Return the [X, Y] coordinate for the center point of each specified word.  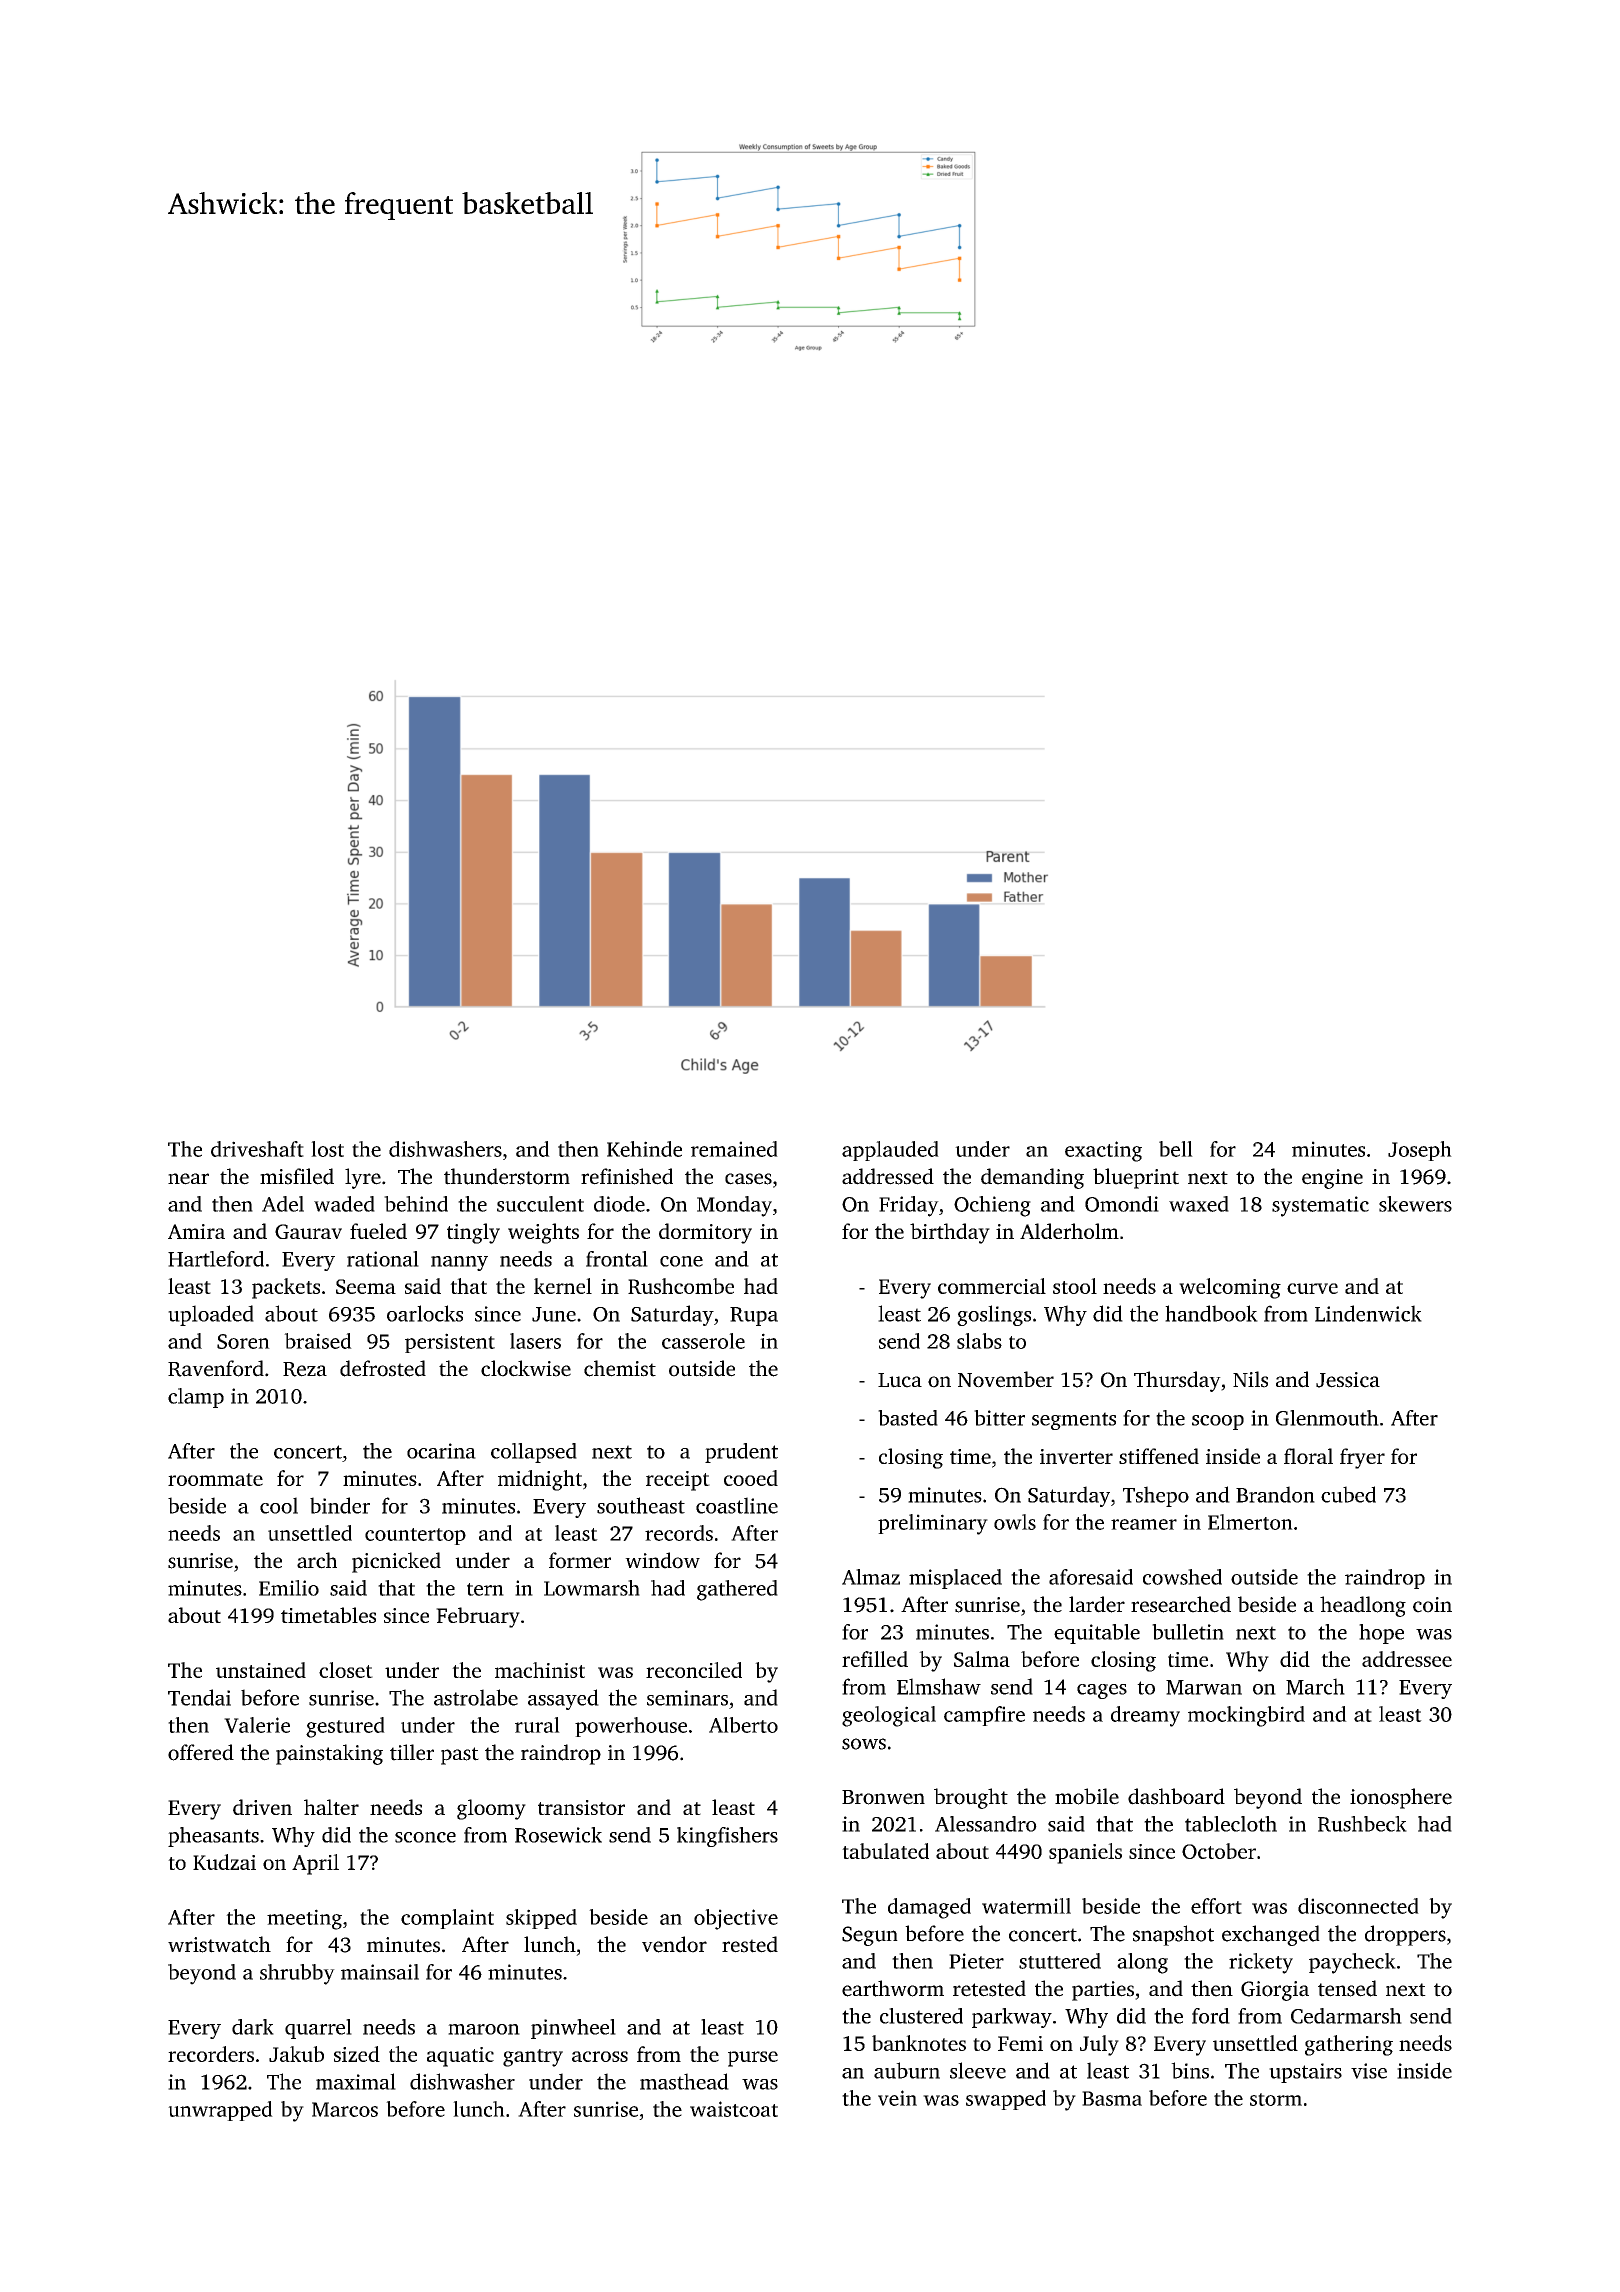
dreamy [1145, 1716]
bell [1176, 1149]
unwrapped [220, 2111]
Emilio [289, 1588]
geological [889, 1716]
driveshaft [257, 1149]
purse [753, 2059]
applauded [890, 1151]
